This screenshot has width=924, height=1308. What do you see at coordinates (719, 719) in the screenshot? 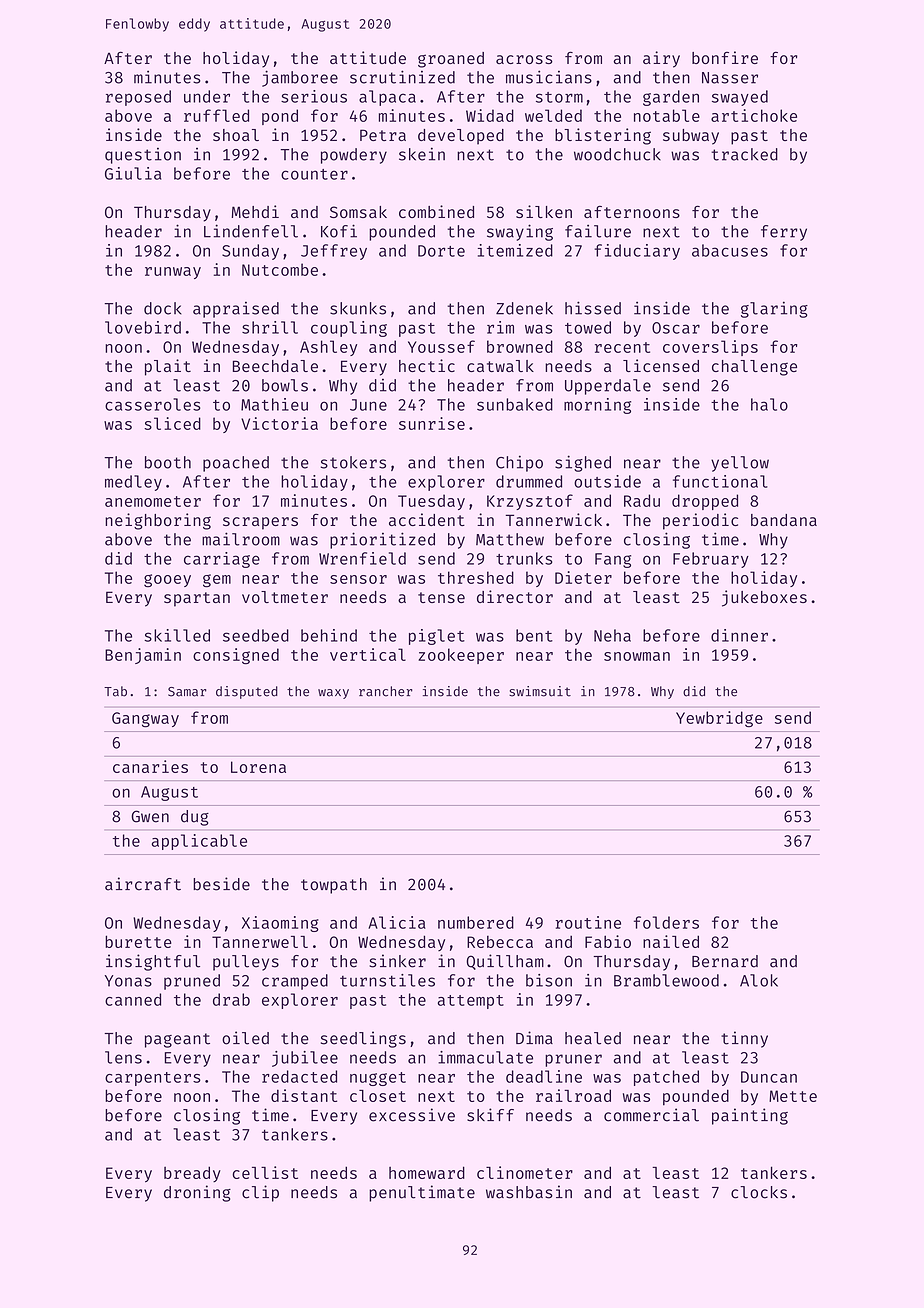
I see `Yewbridge` at bounding box center [719, 719].
